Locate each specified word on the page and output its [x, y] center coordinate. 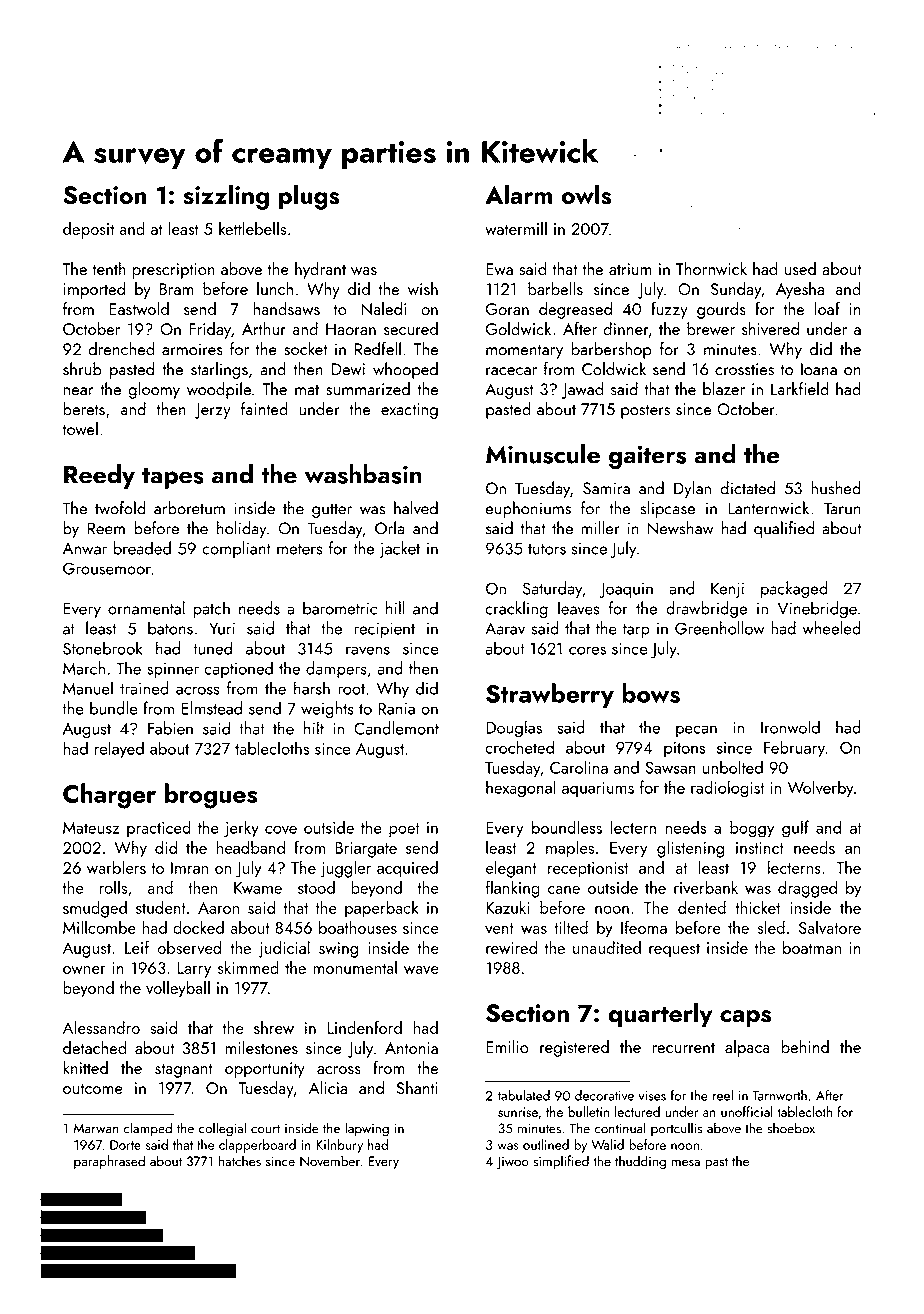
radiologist [728, 789]
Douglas [514, 729]
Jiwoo [512, 1162]
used [800, 268]
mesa [686, 1163]
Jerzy [213, 411]
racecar [511, 371]
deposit [88, 230]
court [265, 1129]
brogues [211, 796]
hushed [836, 488]
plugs [309, 197]
